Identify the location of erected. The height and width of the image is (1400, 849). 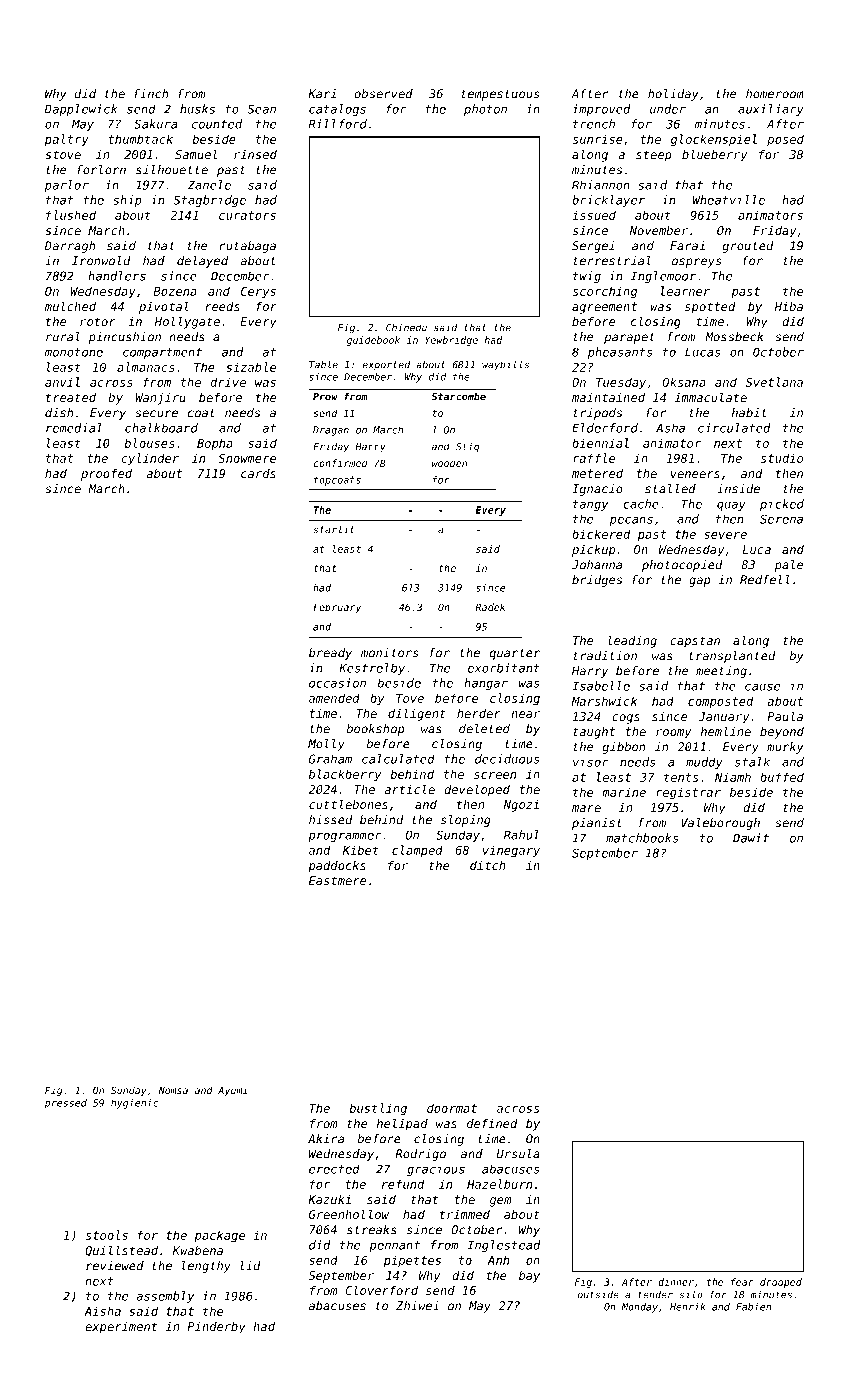
(334, 1169).
